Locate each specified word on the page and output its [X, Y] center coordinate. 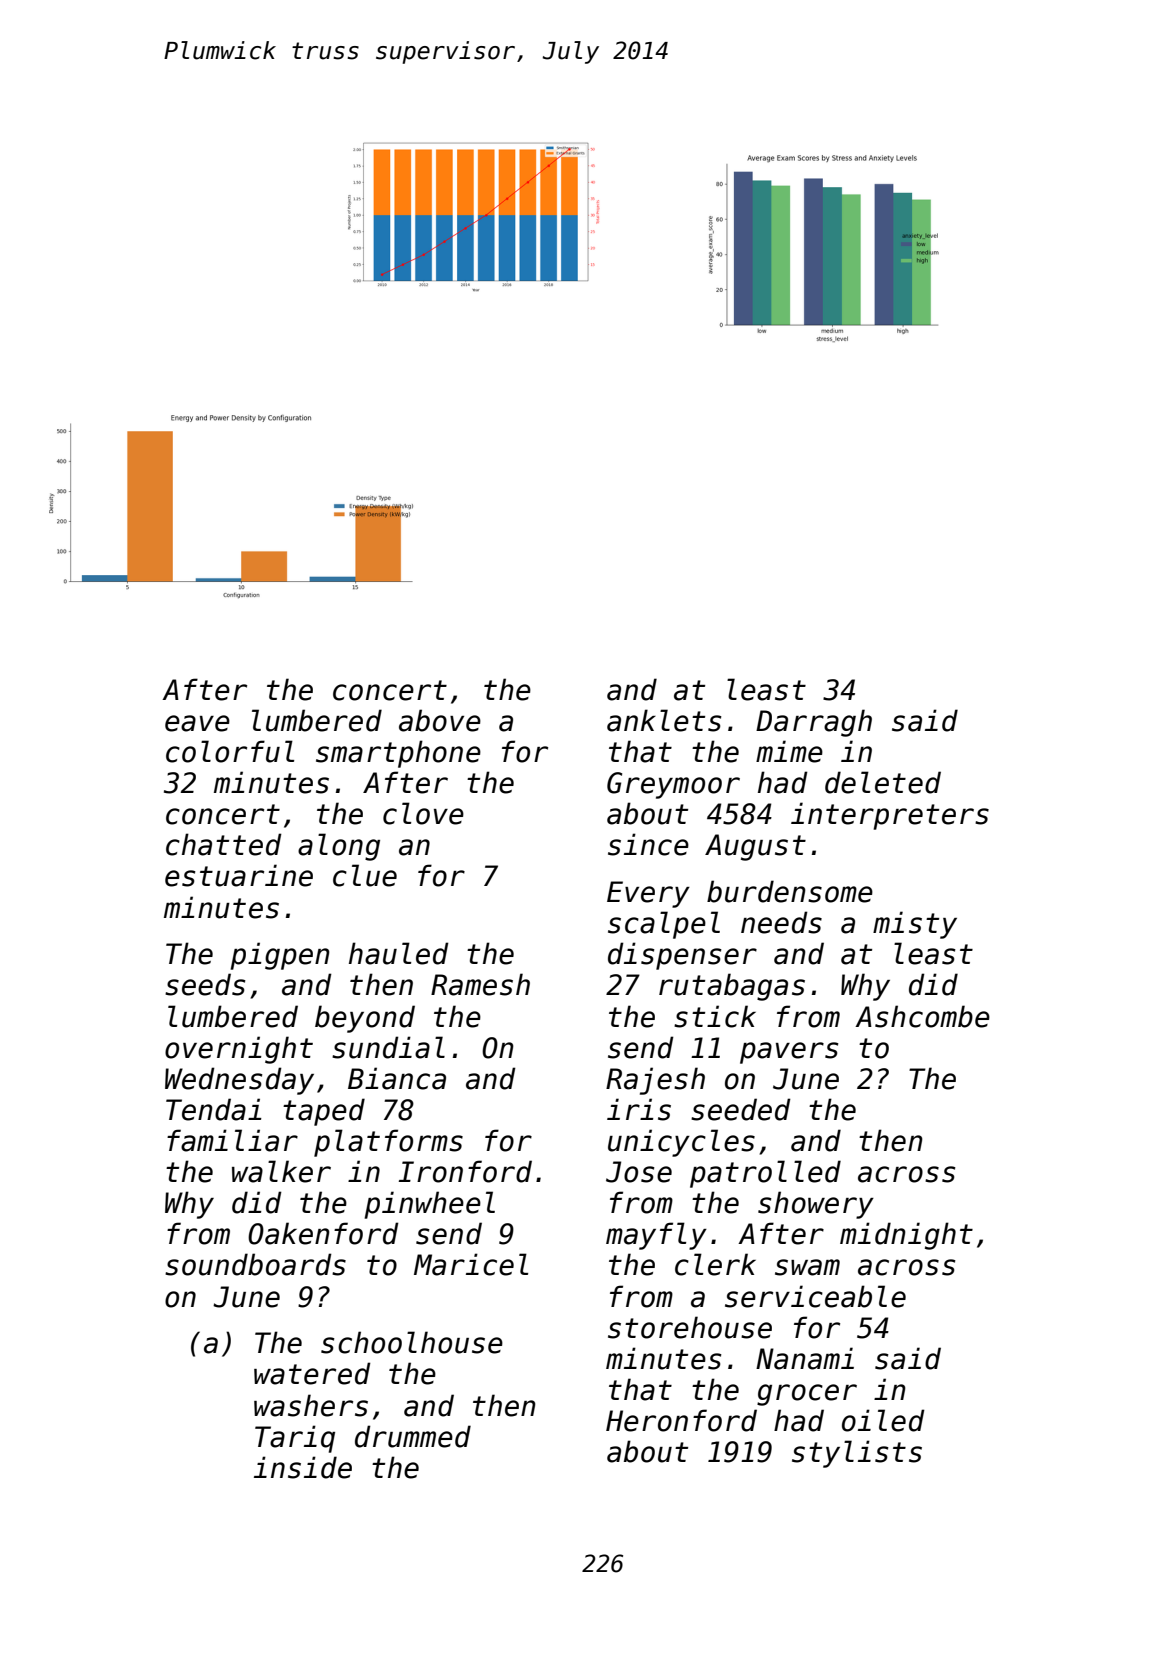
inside [303, 1467]
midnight [906, 1236]
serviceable [815, 1296]
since [648, 844]
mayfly [656, 1236]
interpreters [890, 816]
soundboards [255, 1264]
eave [197, 723]
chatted [224, 844]
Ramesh [480, 984]
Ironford [465, 1171]
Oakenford [323, 1233]
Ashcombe [922, 1016]
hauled [399, 953]
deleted [883, 782]
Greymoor [673, 785]
